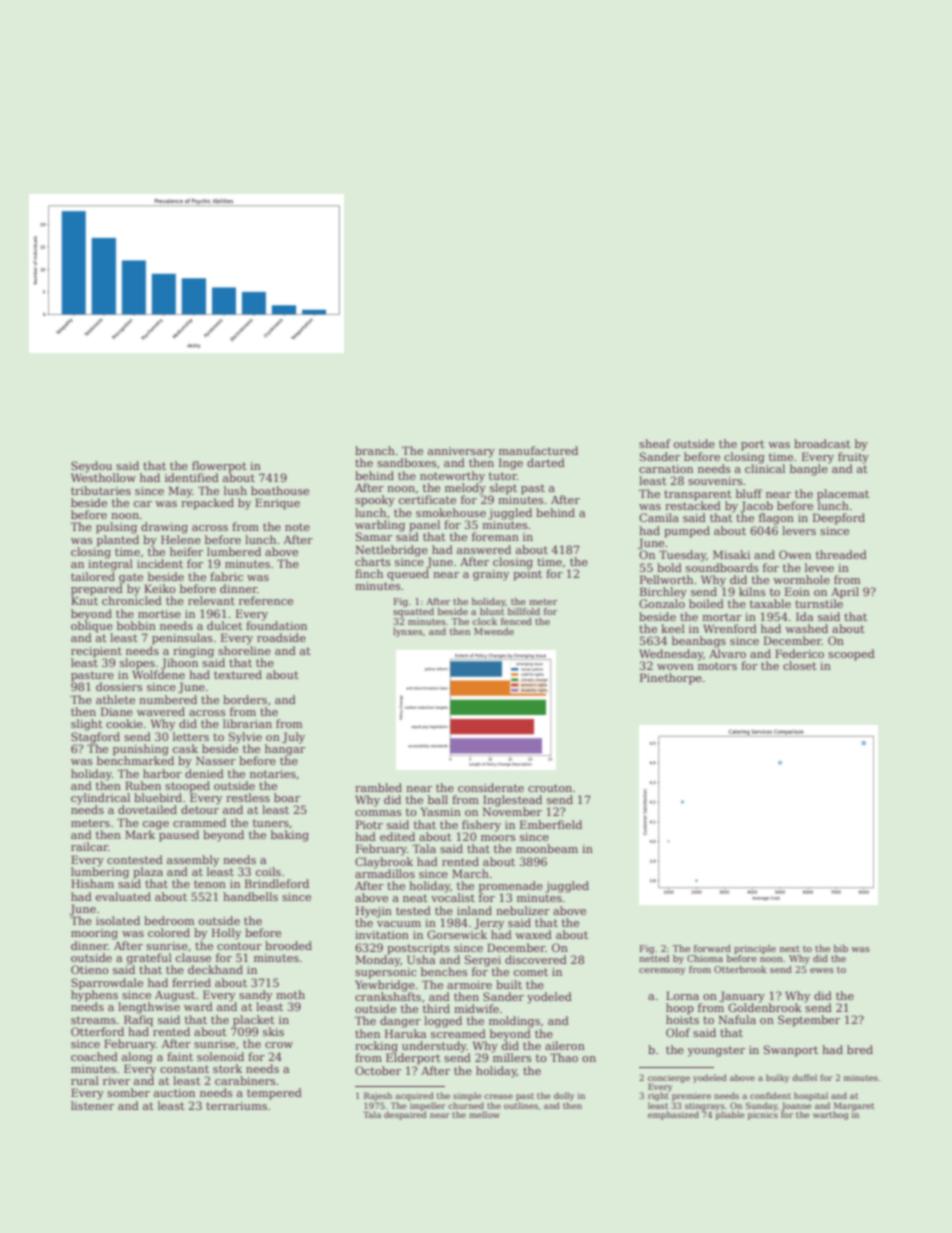  Describe the element at coordinates (91, 467) in the screenshot. I see `Seydou` at that location.
